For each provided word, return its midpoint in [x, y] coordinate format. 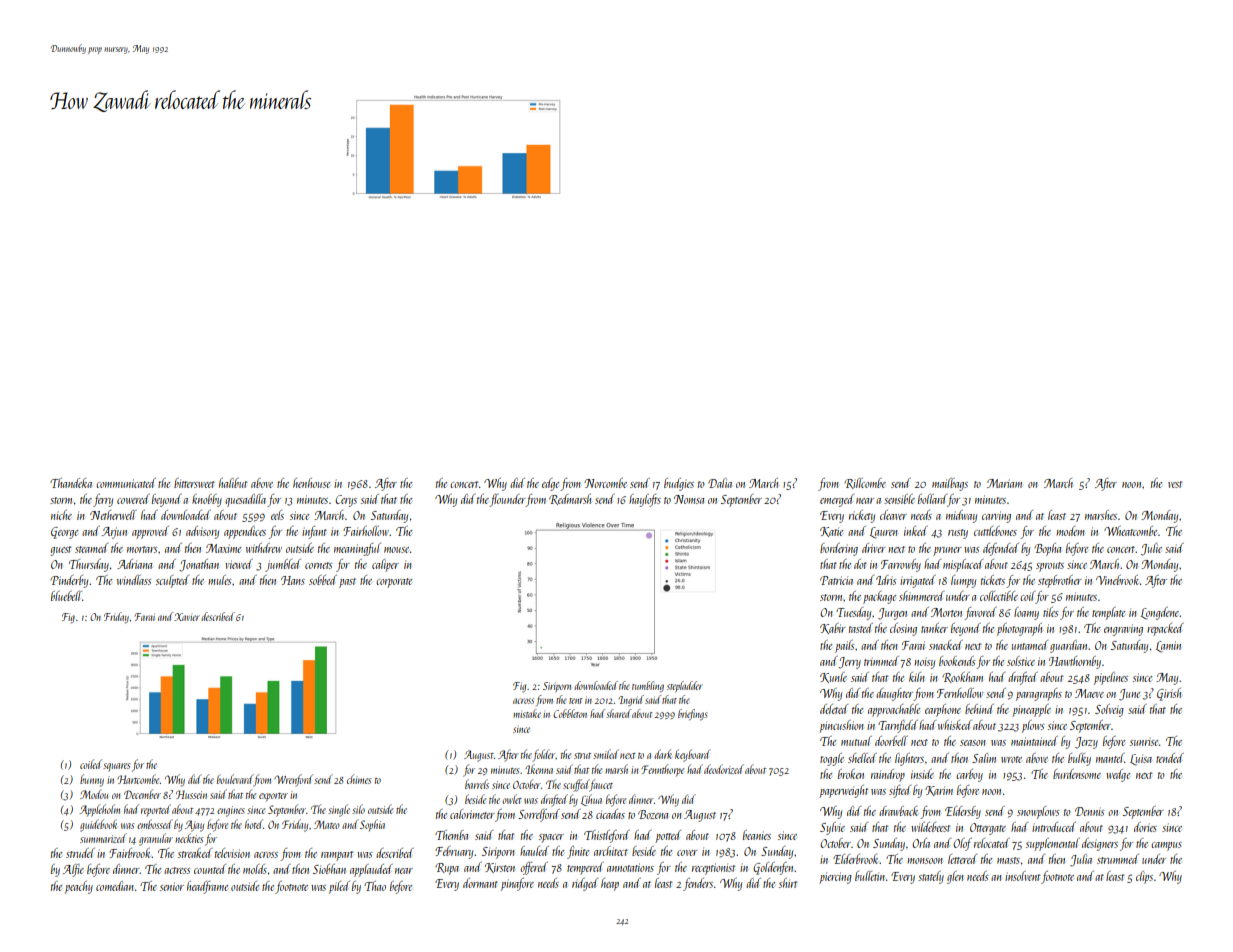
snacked [946, 645]
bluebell [66, 596]
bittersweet [194, 483]
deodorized [724, 769]
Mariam [1004, 483]
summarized [103, 838]
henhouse [311, 483]
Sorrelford [539, 815]
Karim [939, 791]
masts [1008, 860]
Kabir [833, 628]
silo [358, 809]
